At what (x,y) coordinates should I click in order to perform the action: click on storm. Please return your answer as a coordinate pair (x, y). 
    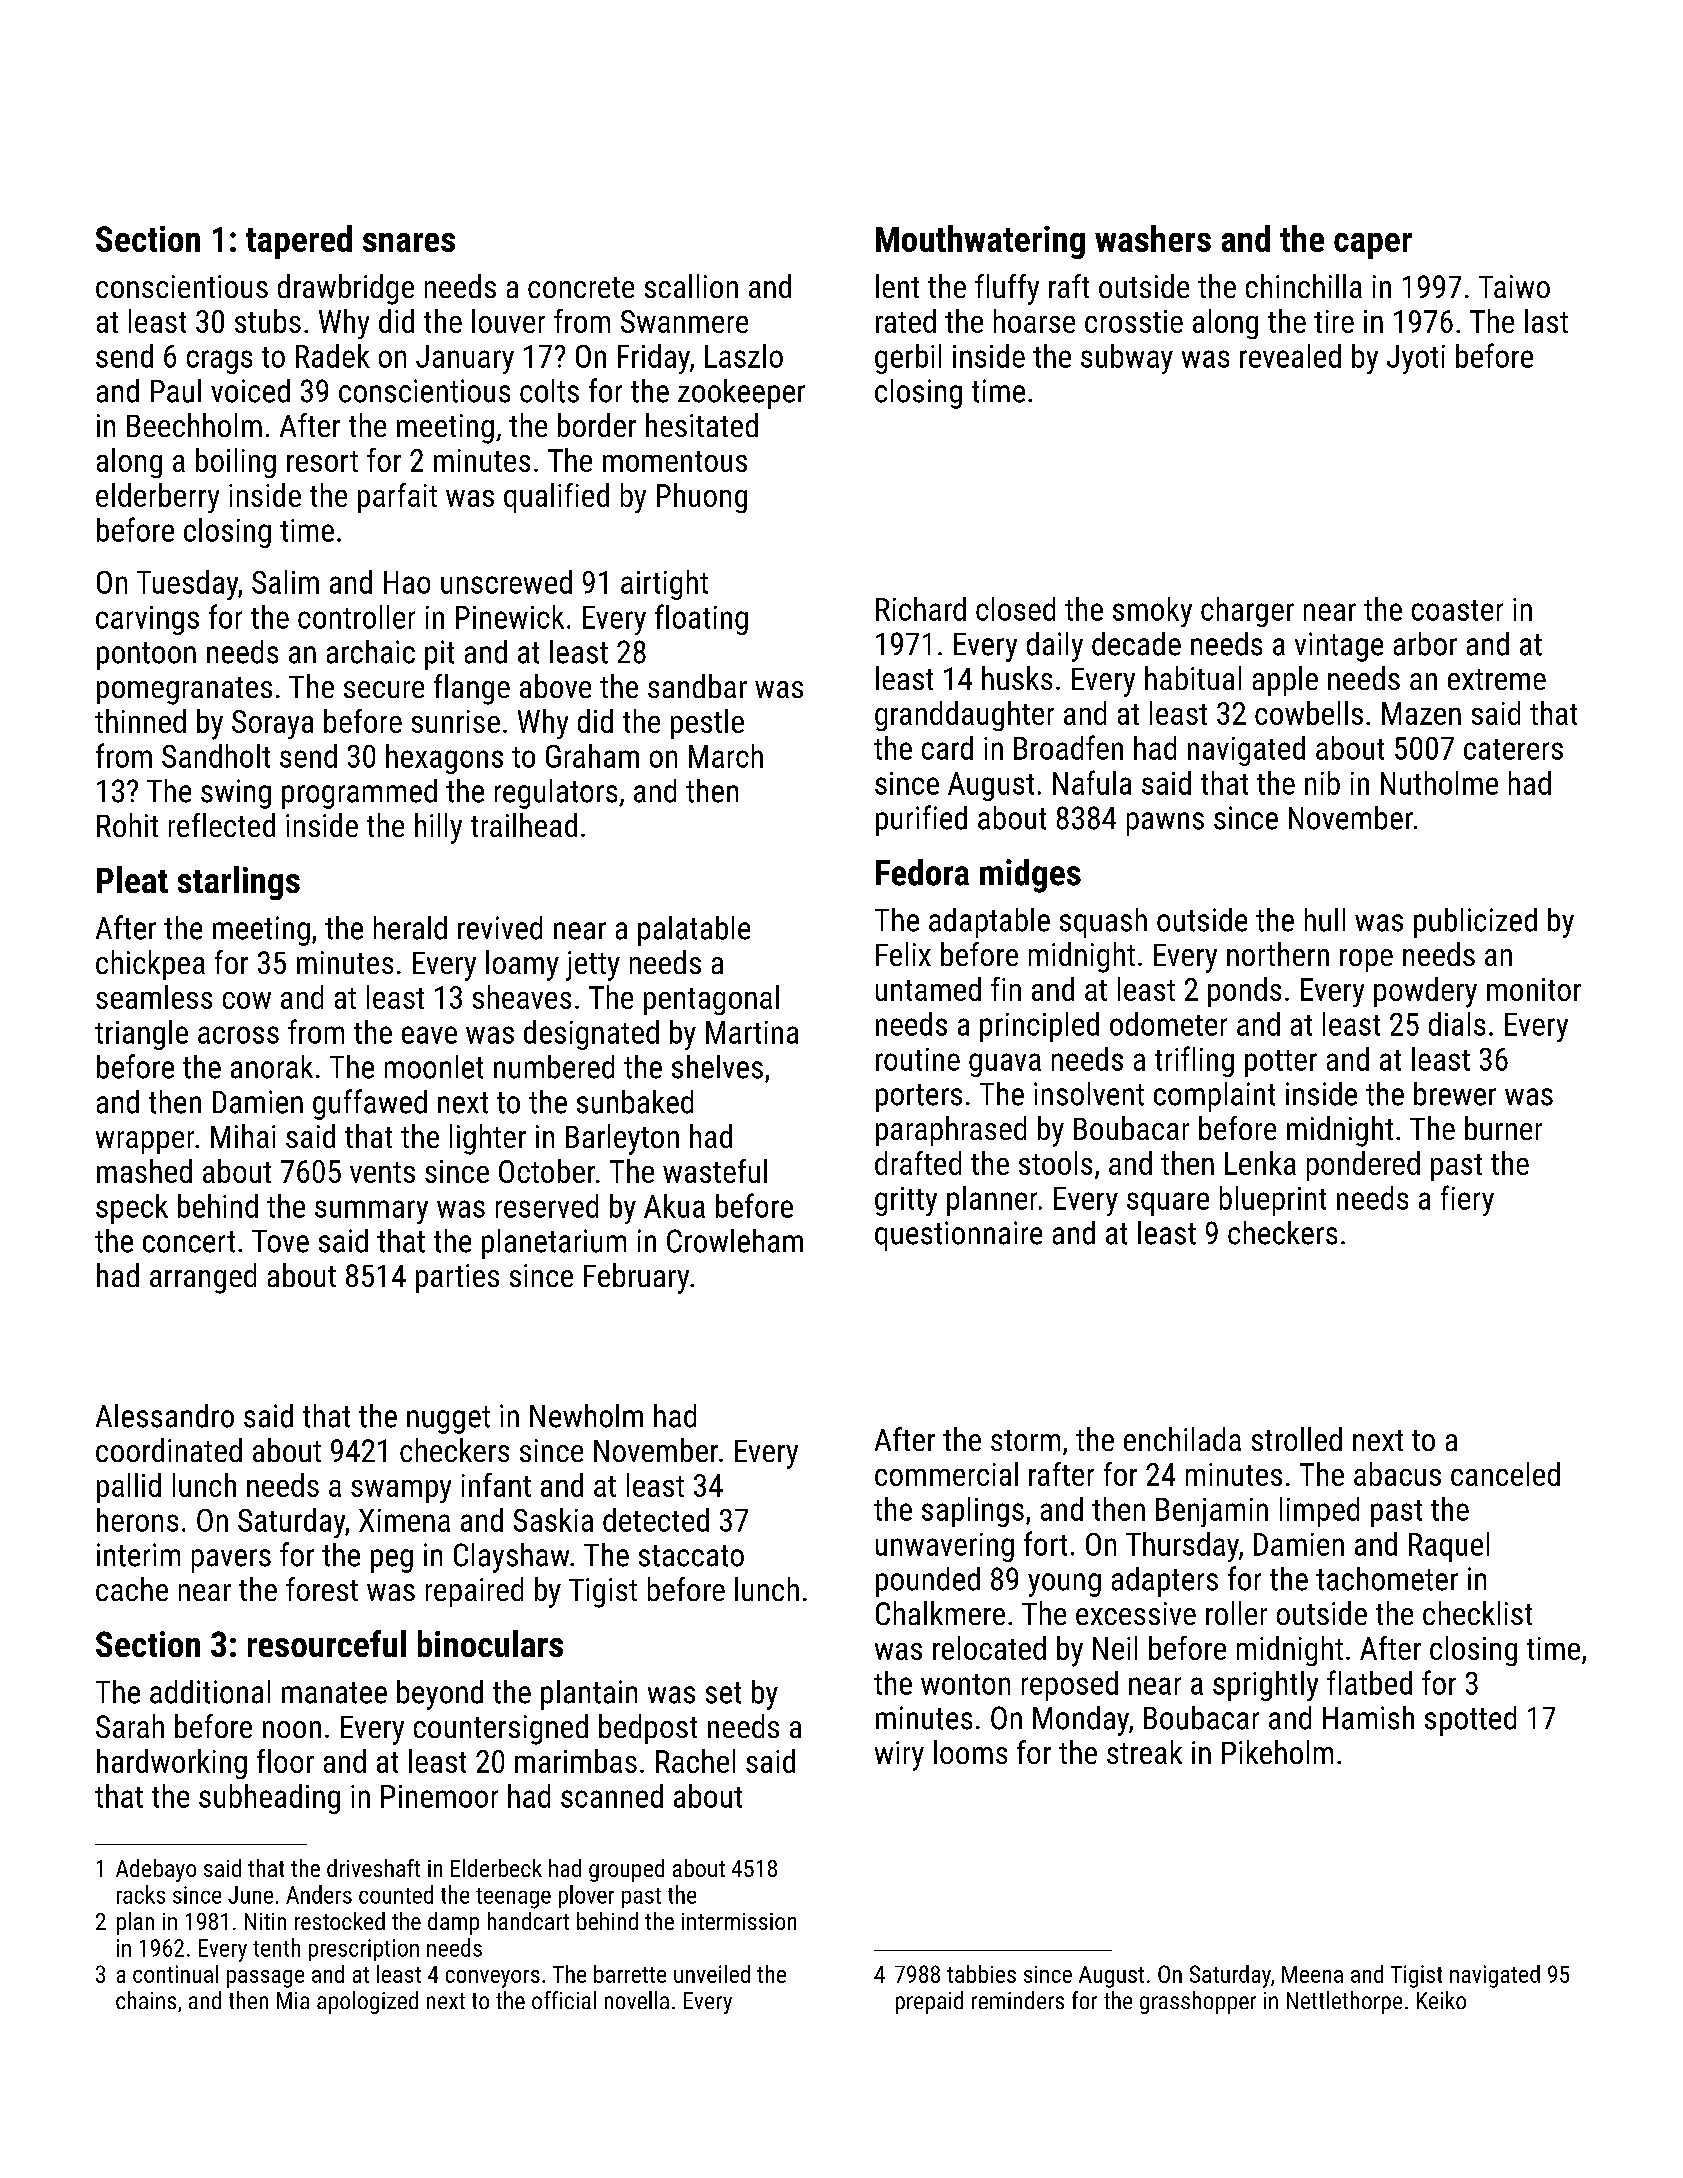
    Looking at the image, I should click on (1025, 1440).
